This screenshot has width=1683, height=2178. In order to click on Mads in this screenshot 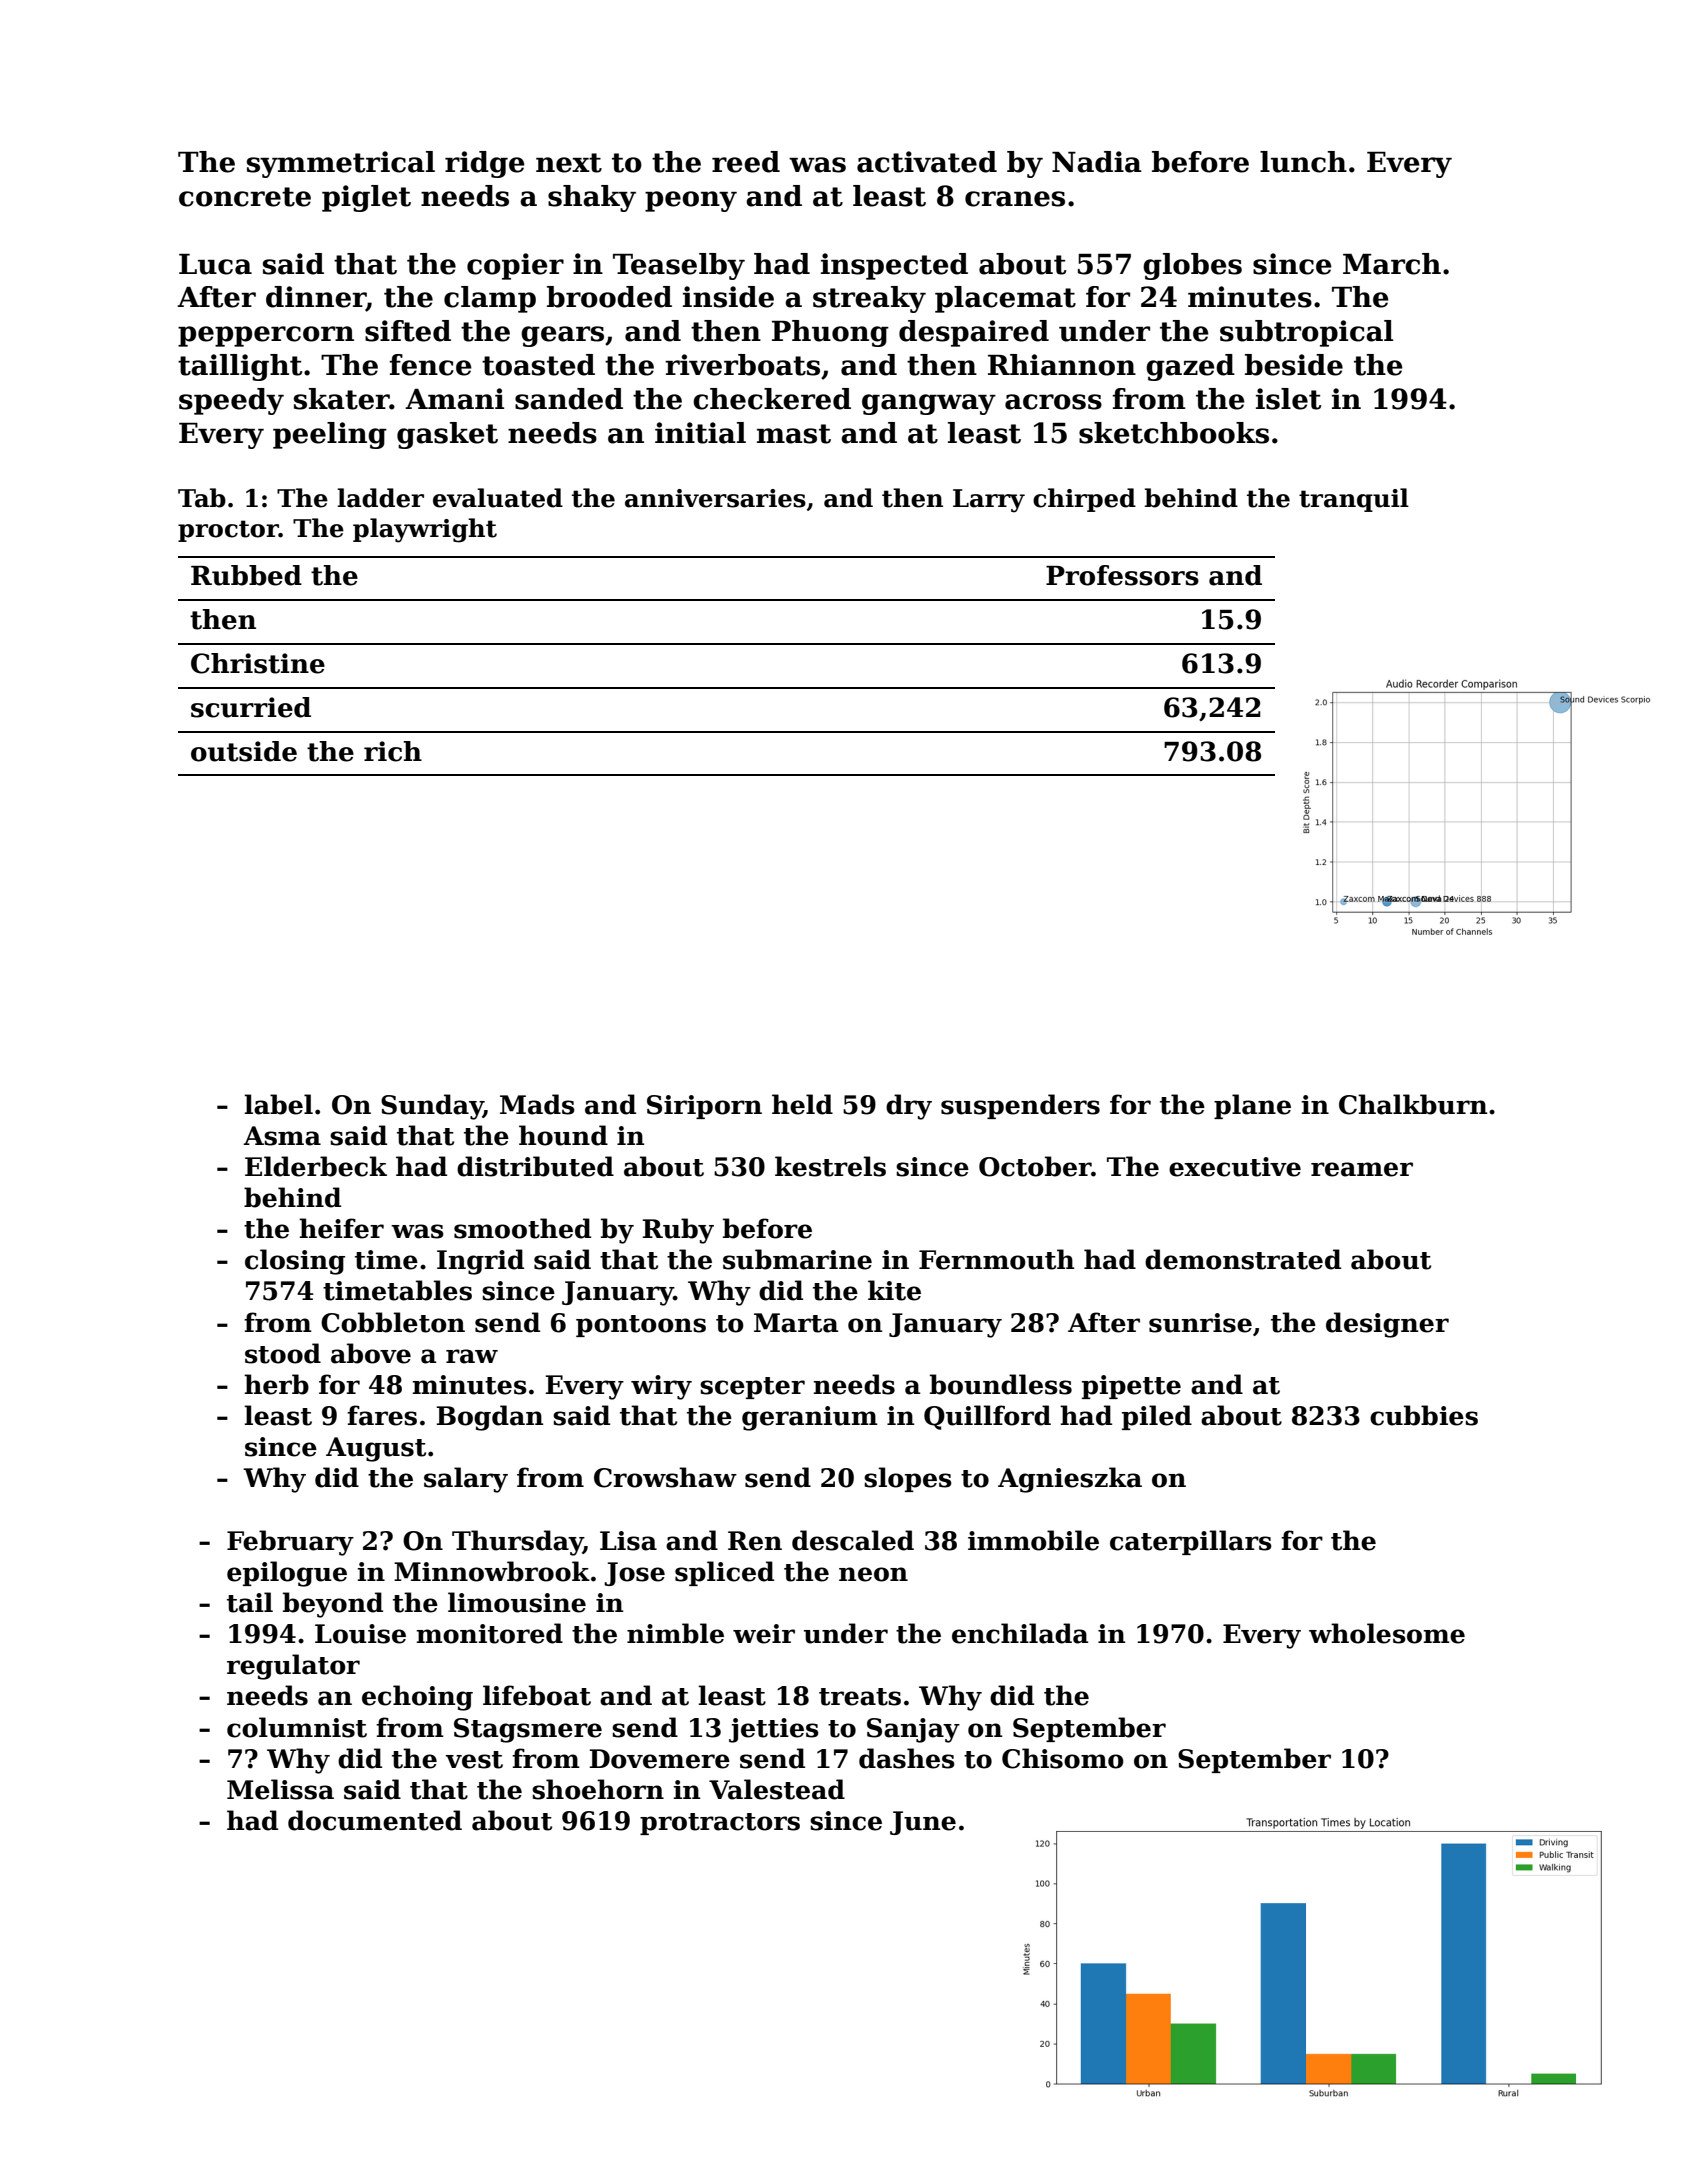, I will do `click(537, 1104)`.
